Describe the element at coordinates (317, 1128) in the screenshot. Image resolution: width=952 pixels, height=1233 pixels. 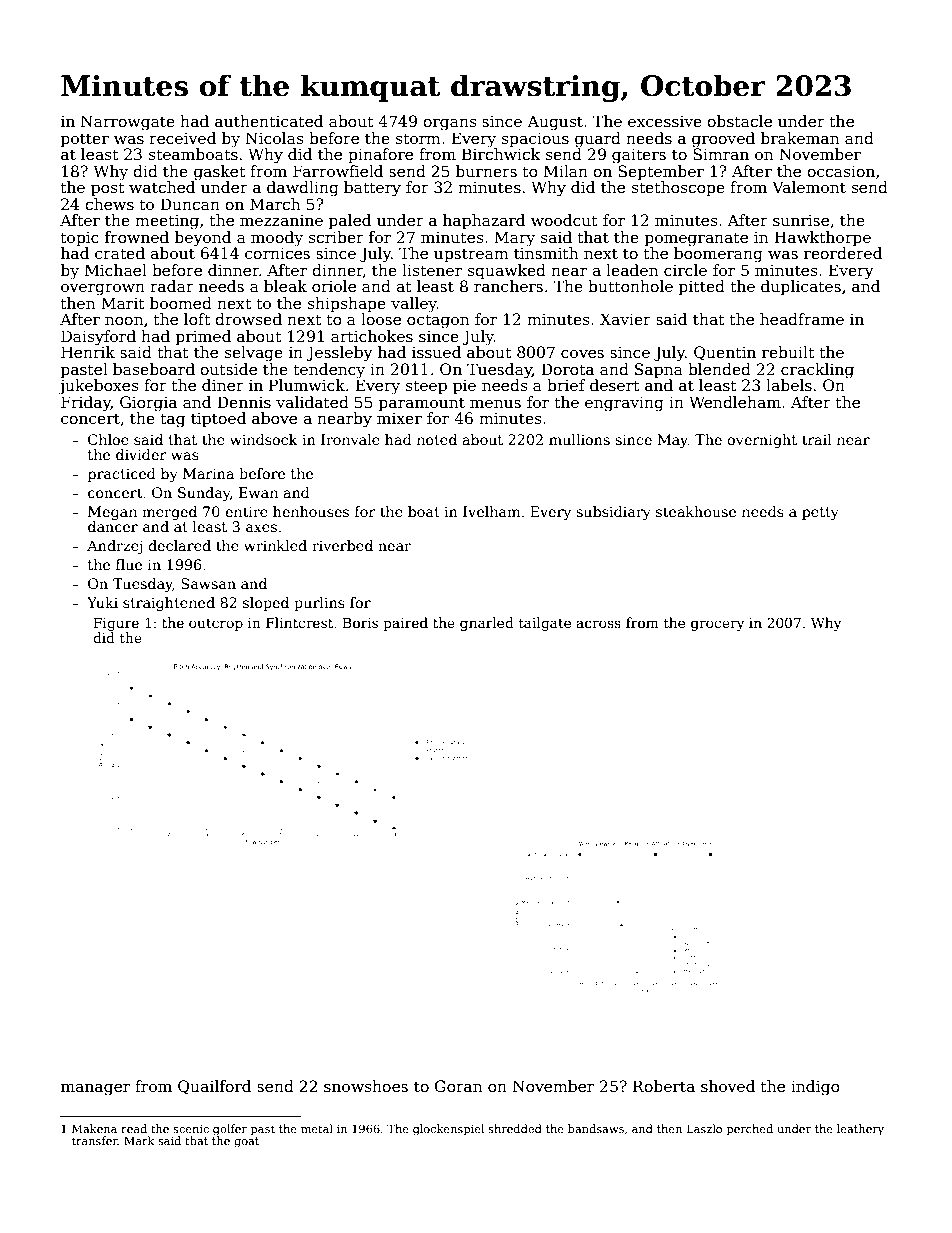
I see `metal` at that location.
